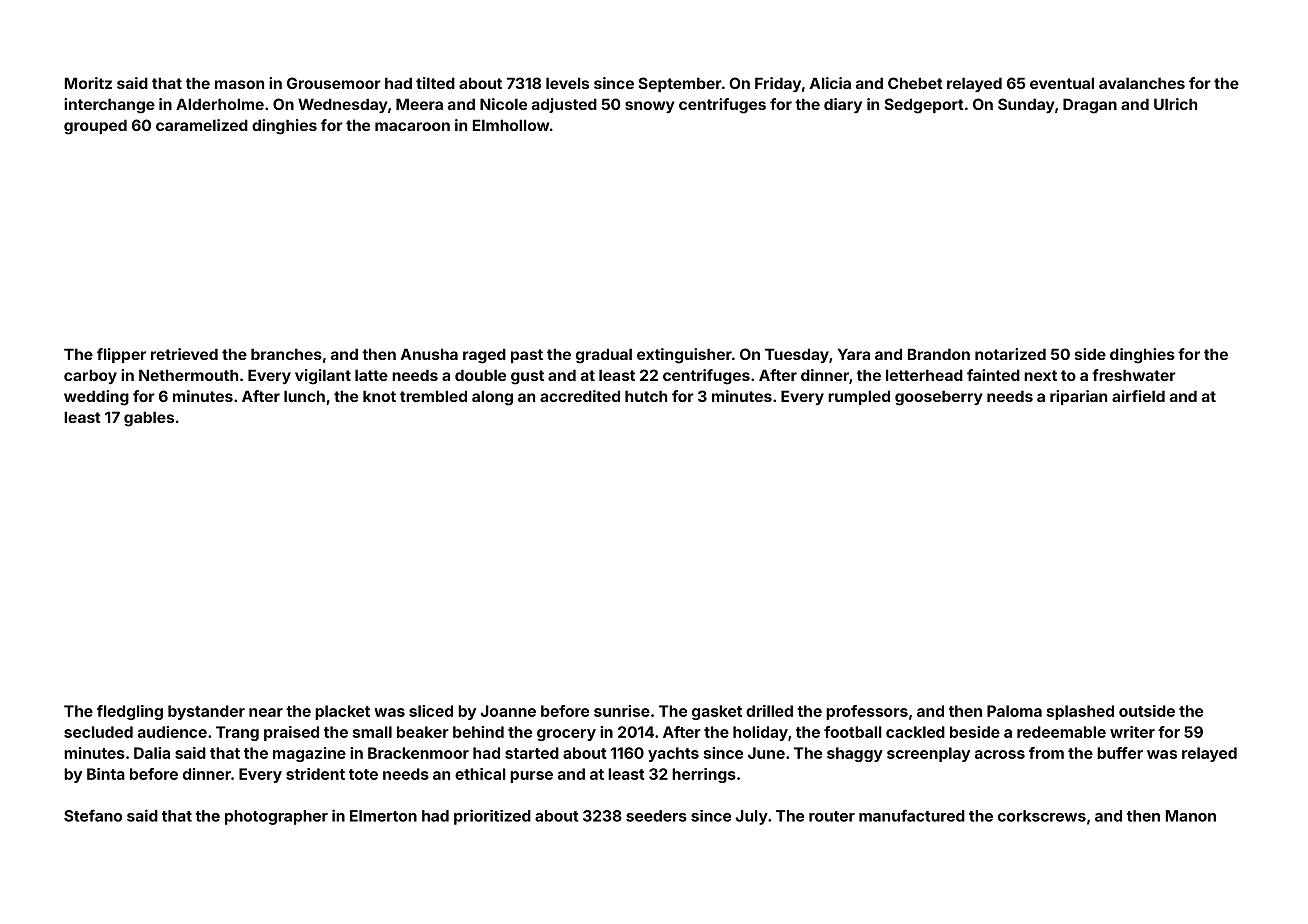  I want to click on interchange, so click(109, 106).
